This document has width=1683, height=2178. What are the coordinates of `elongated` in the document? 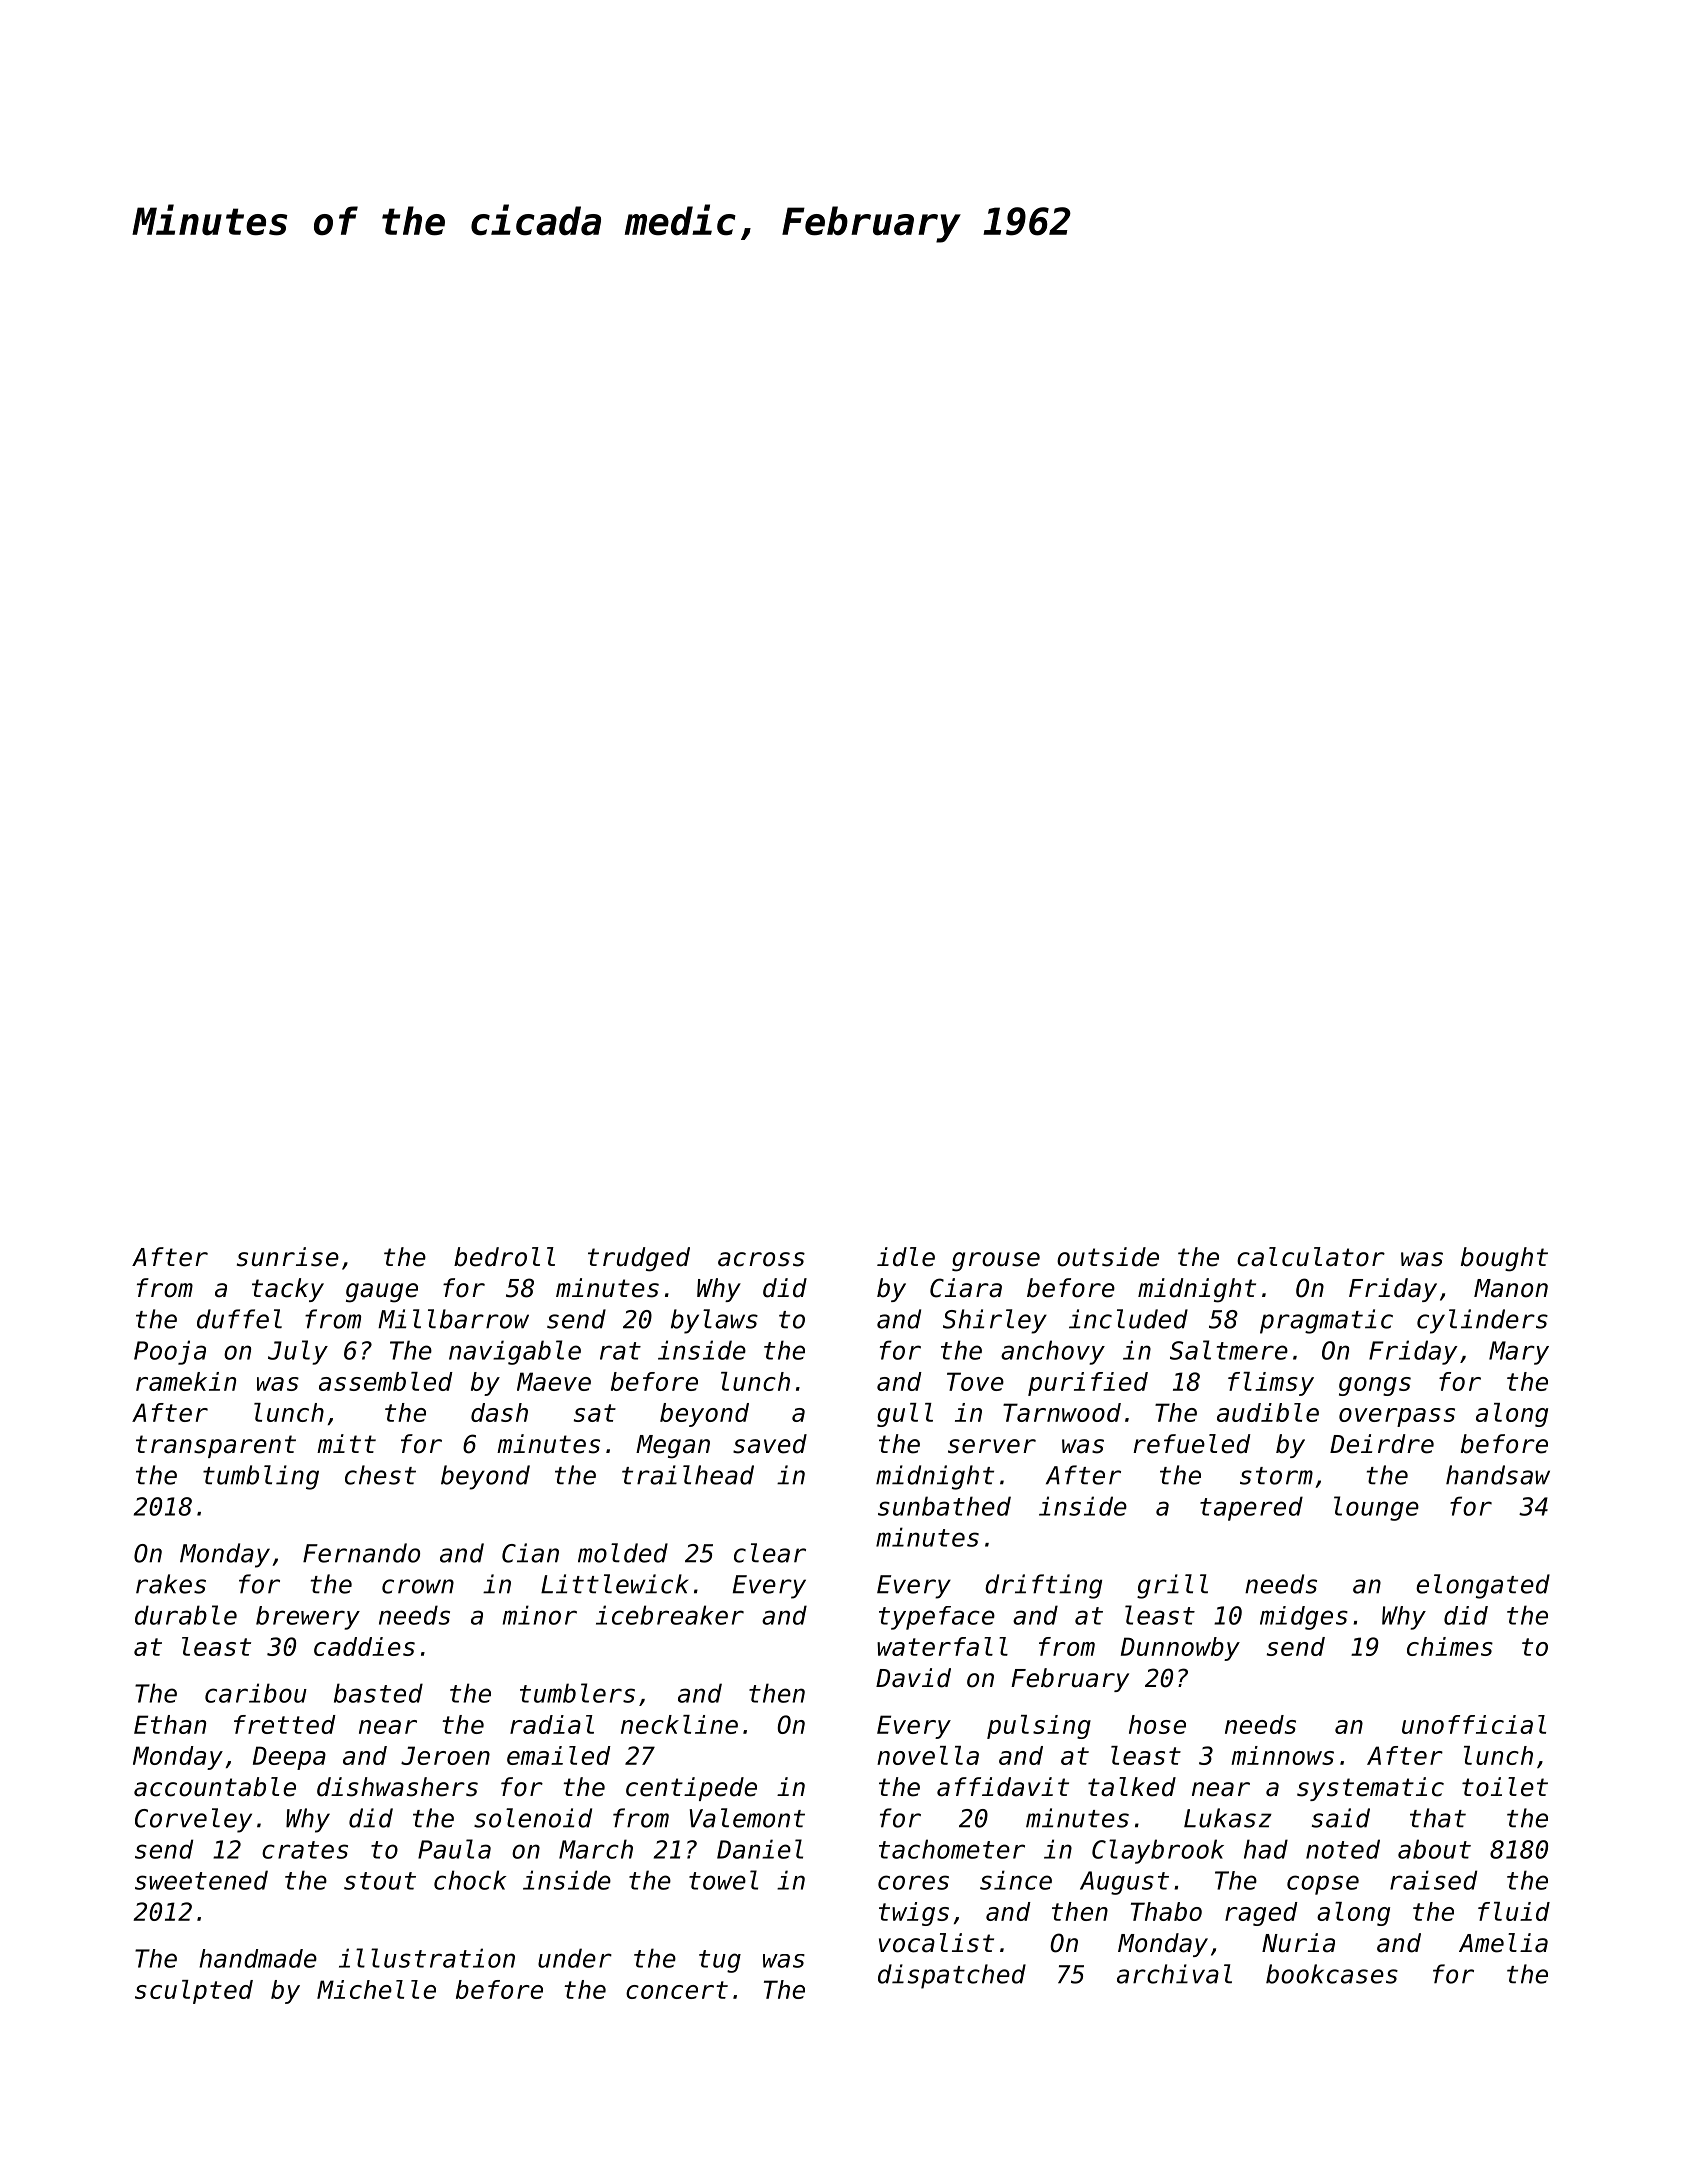 It's located at (1483, 1586).
